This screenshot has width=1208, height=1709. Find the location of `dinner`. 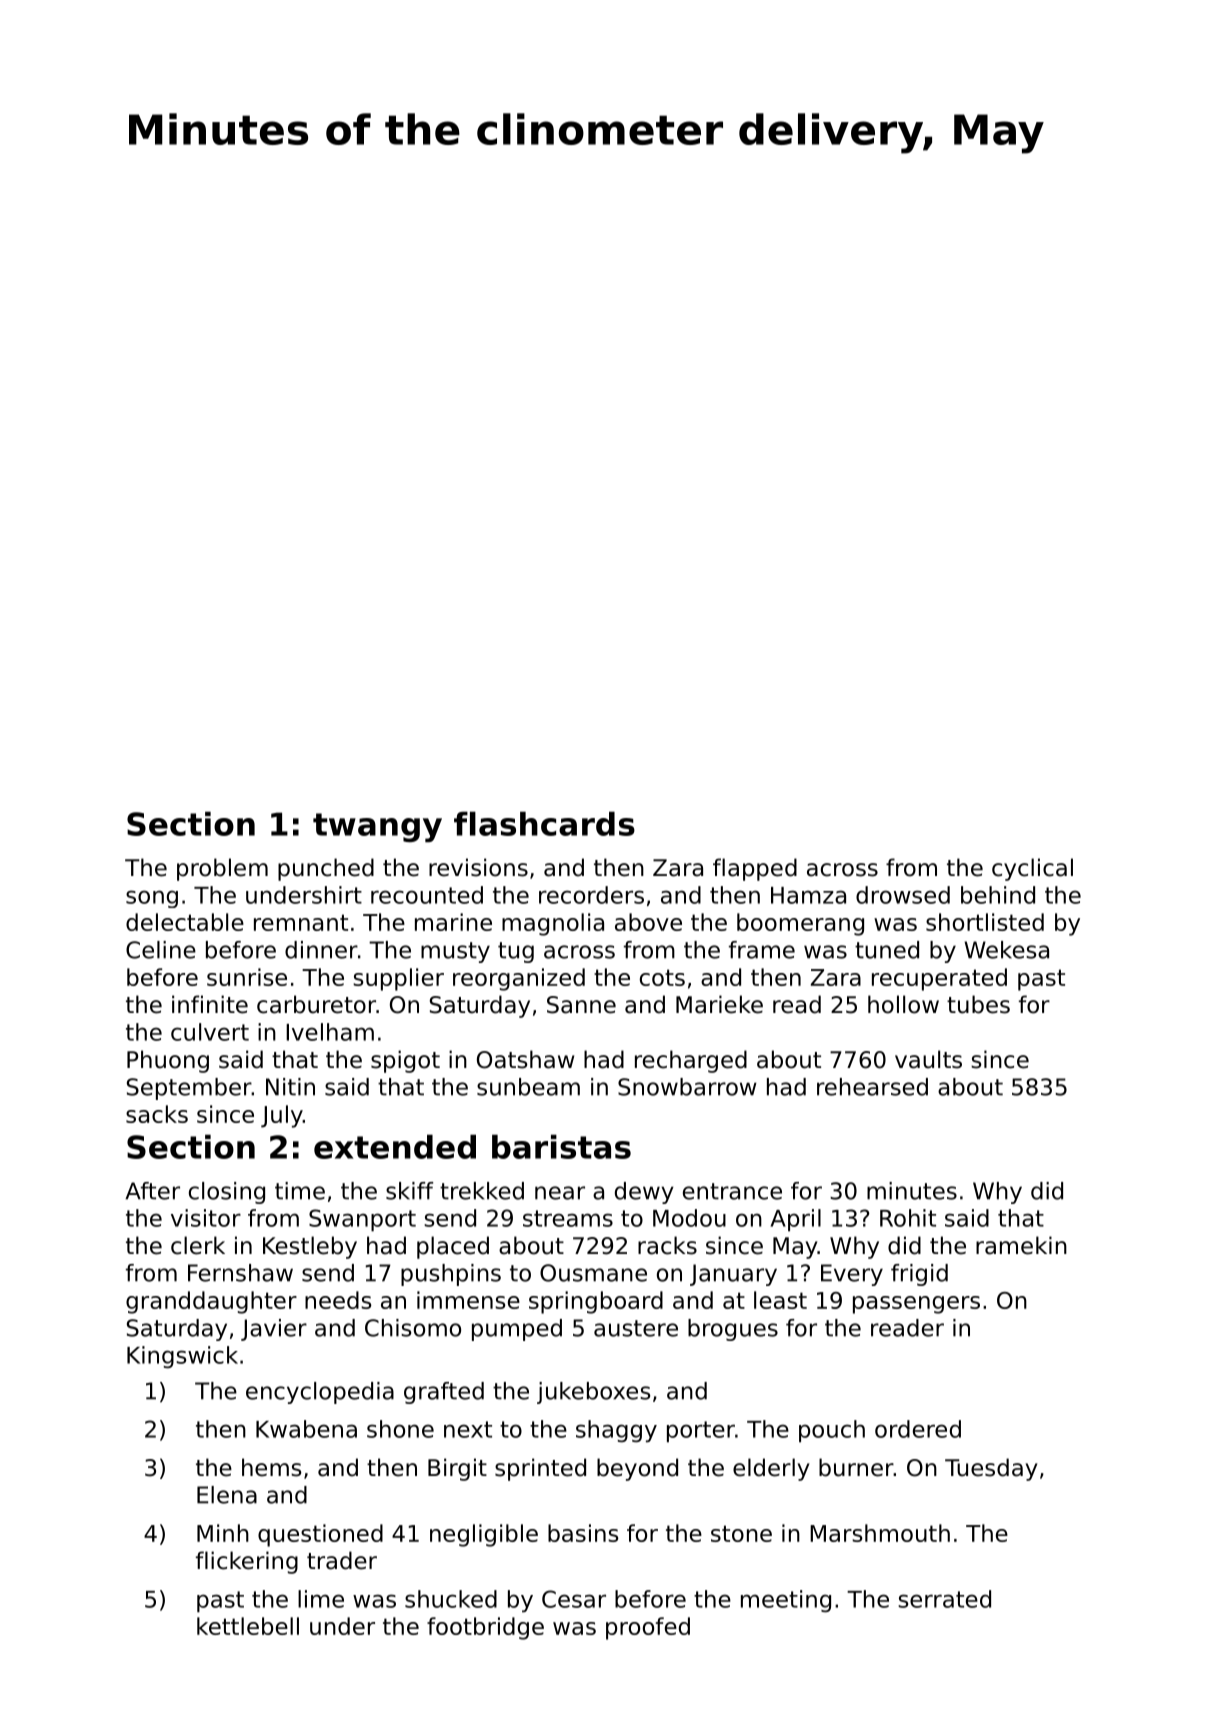

dinner is located at coordinates (321, 950).
